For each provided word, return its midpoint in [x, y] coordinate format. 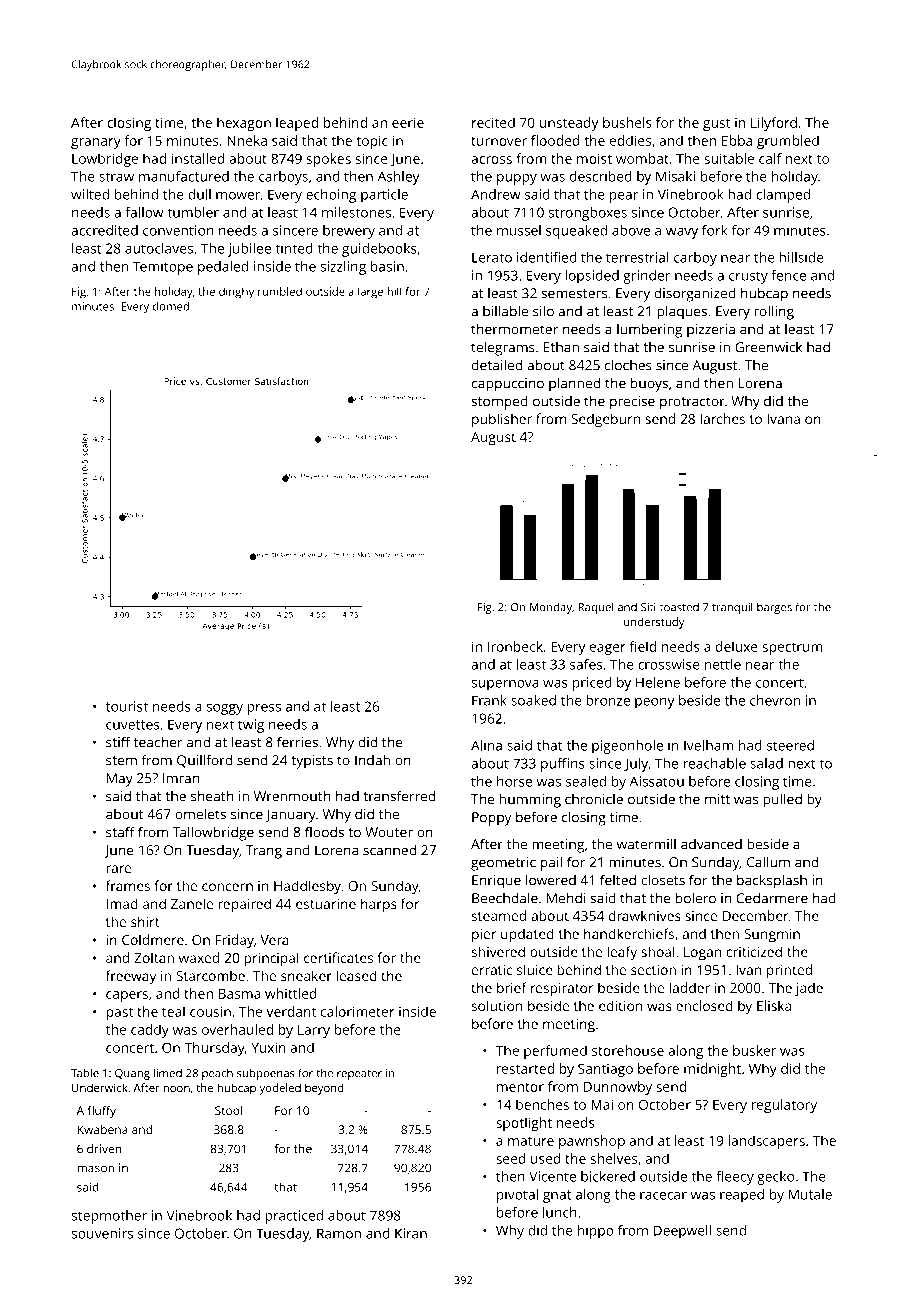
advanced [711, 844]
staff [120, 832]
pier [484, 936]
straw [116, 177]
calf [770, 158]
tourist [127, 706]
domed [171, 306]
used [546, 1158]
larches [722, 418]
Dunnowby [618, 1088]
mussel [519, 230]
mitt [717, 799]
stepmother [109, 1217]
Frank [489, 700]
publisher [502, 420]
